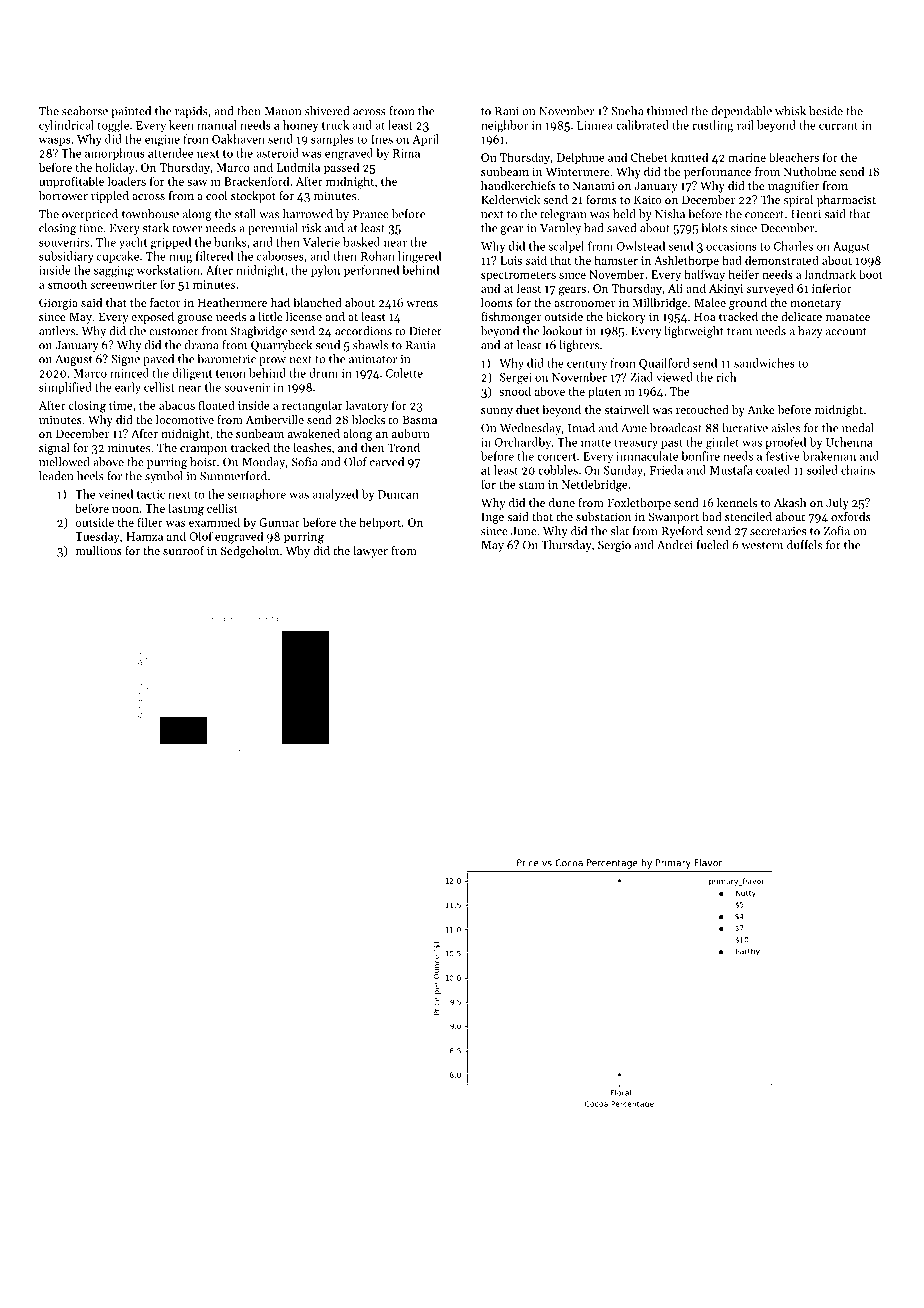  What do you see at coordinates (341, 168) in the image?
I see `passed` at bounding box center [341, 168].
